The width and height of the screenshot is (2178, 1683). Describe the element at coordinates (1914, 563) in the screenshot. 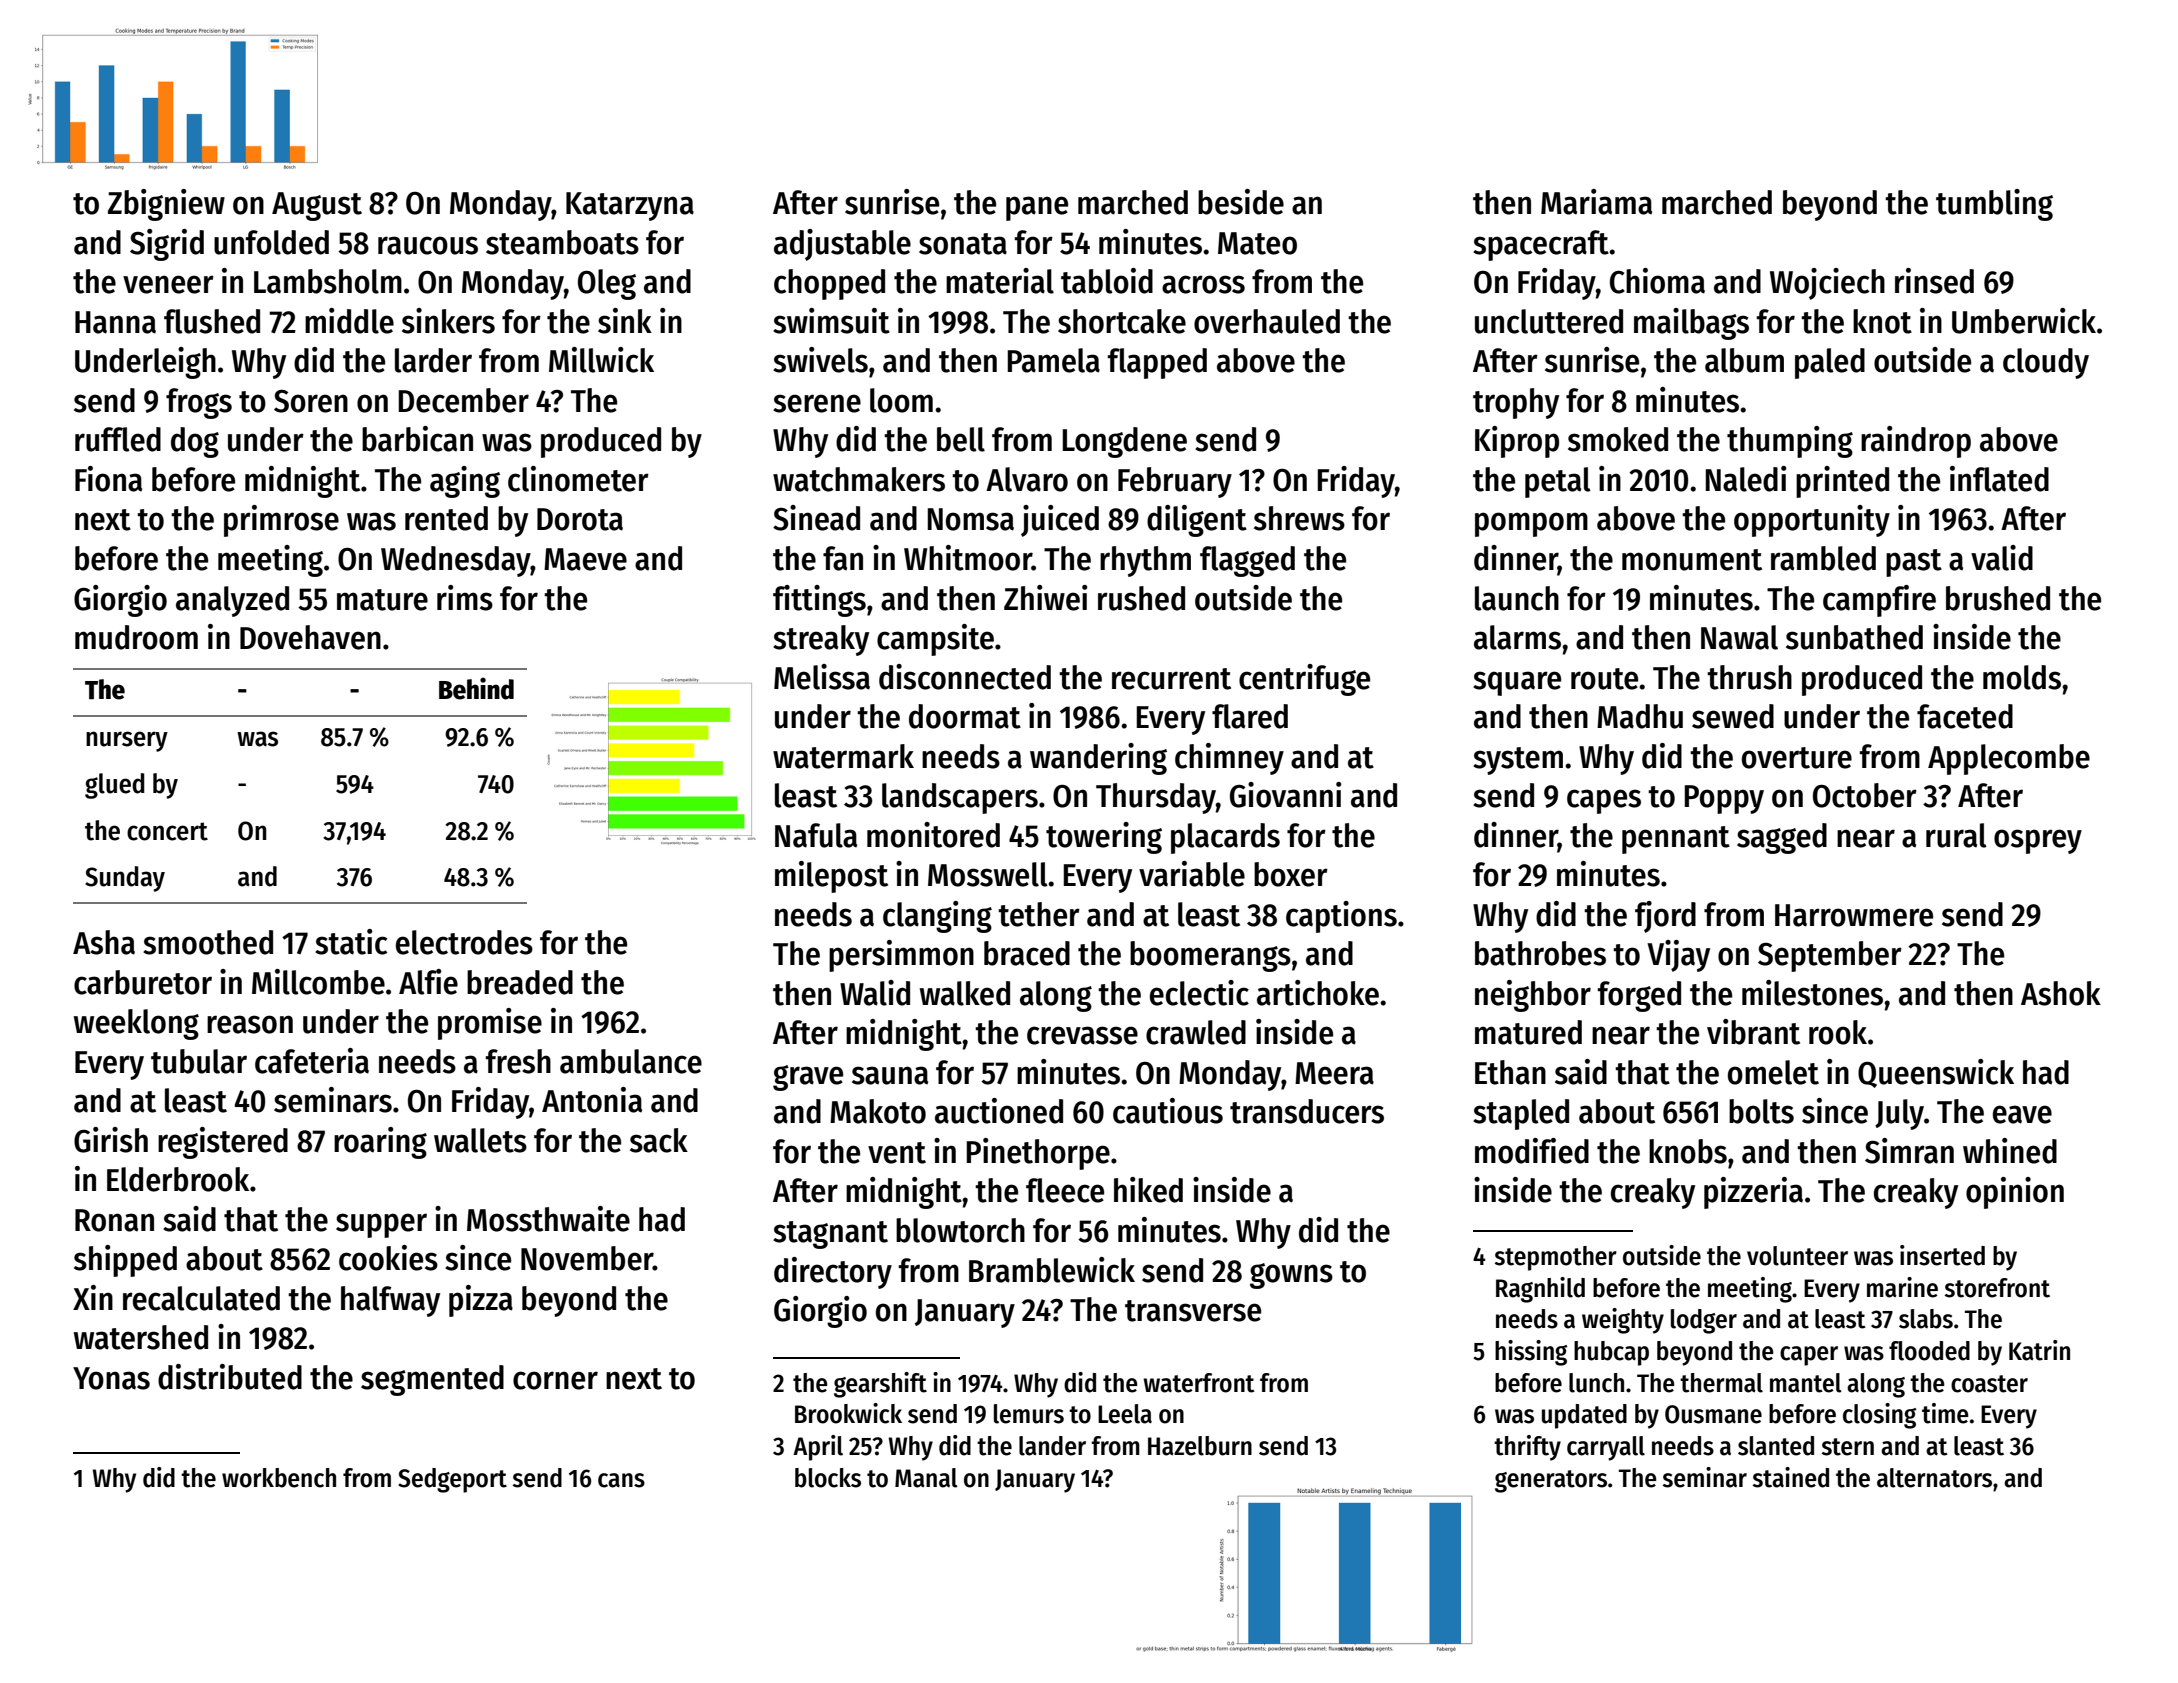

I see `past` at that location.
